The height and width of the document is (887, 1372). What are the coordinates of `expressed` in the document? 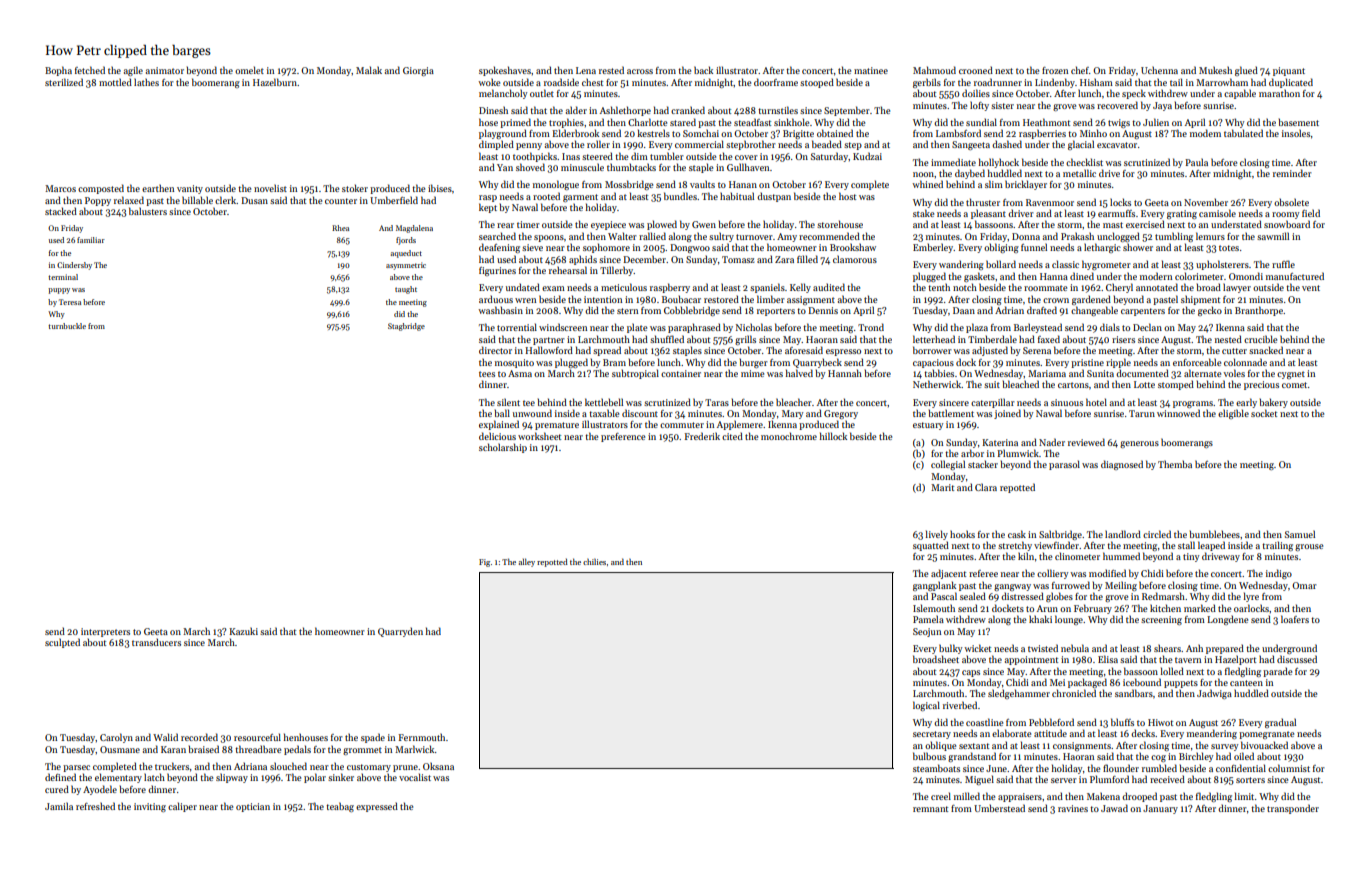 It's located at (377, 807).
